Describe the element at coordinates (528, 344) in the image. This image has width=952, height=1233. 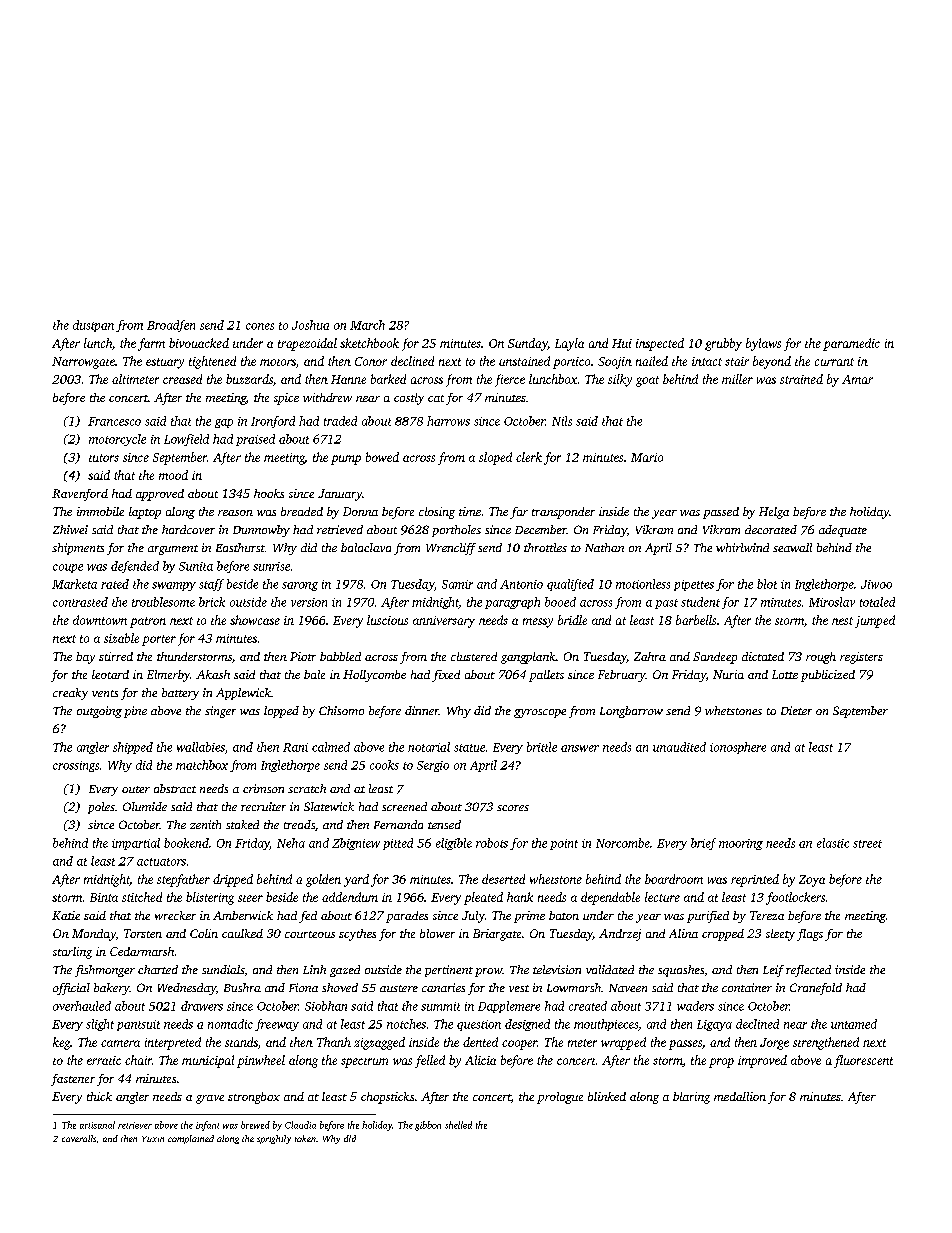
I see `Sunday` at that location.
